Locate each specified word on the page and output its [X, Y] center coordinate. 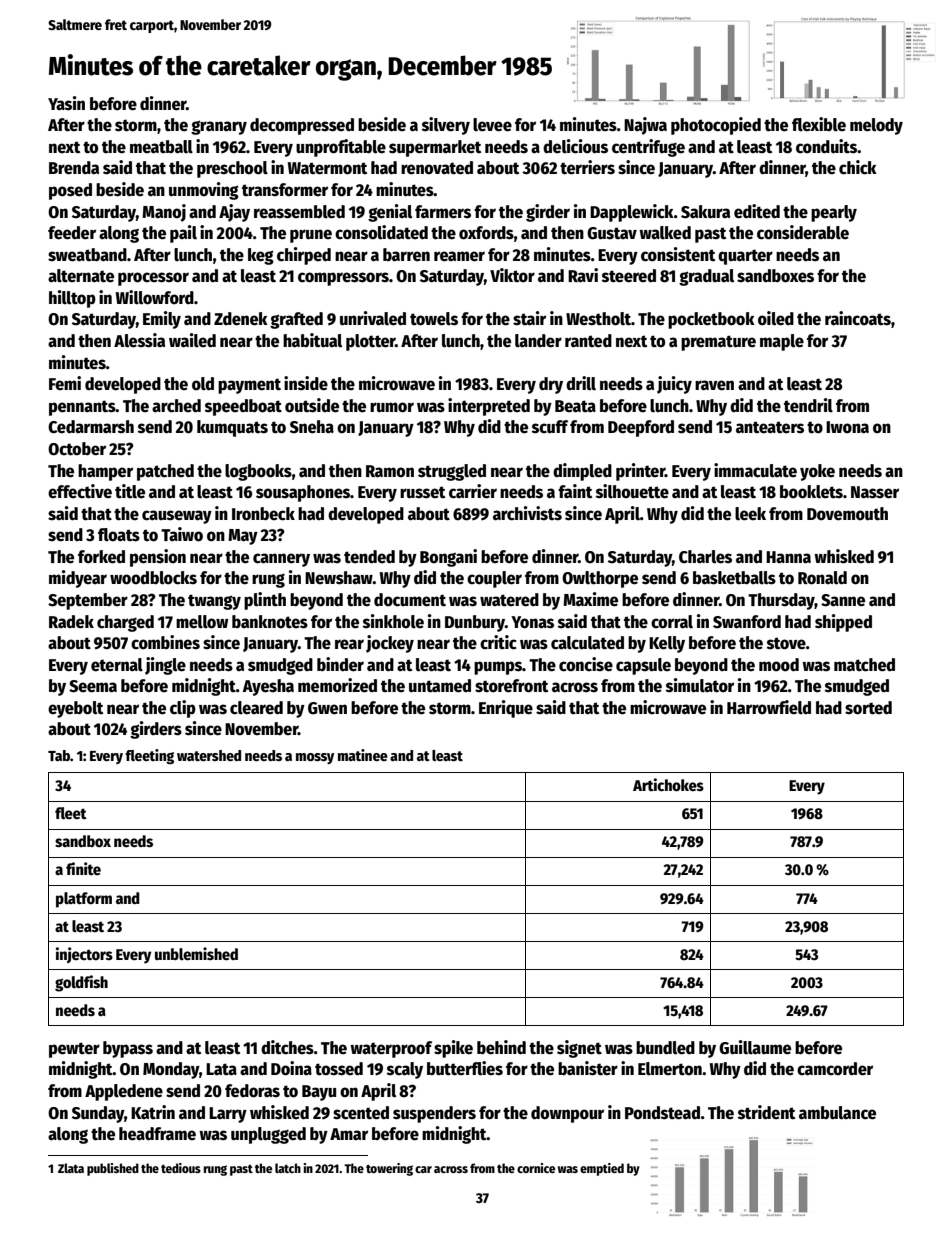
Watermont [327, 168]
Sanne [843, 600]
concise [586, 664]
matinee [363, 755]
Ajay [234, 213]
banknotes [270, 622]
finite [83, 868]
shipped [843, 623]
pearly [834, 213]
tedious [181, 1168]
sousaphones [303, 493]
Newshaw [339, 578]
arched [176, 406]
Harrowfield [769, 707]
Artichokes [668, 785]
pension [158, 558]
